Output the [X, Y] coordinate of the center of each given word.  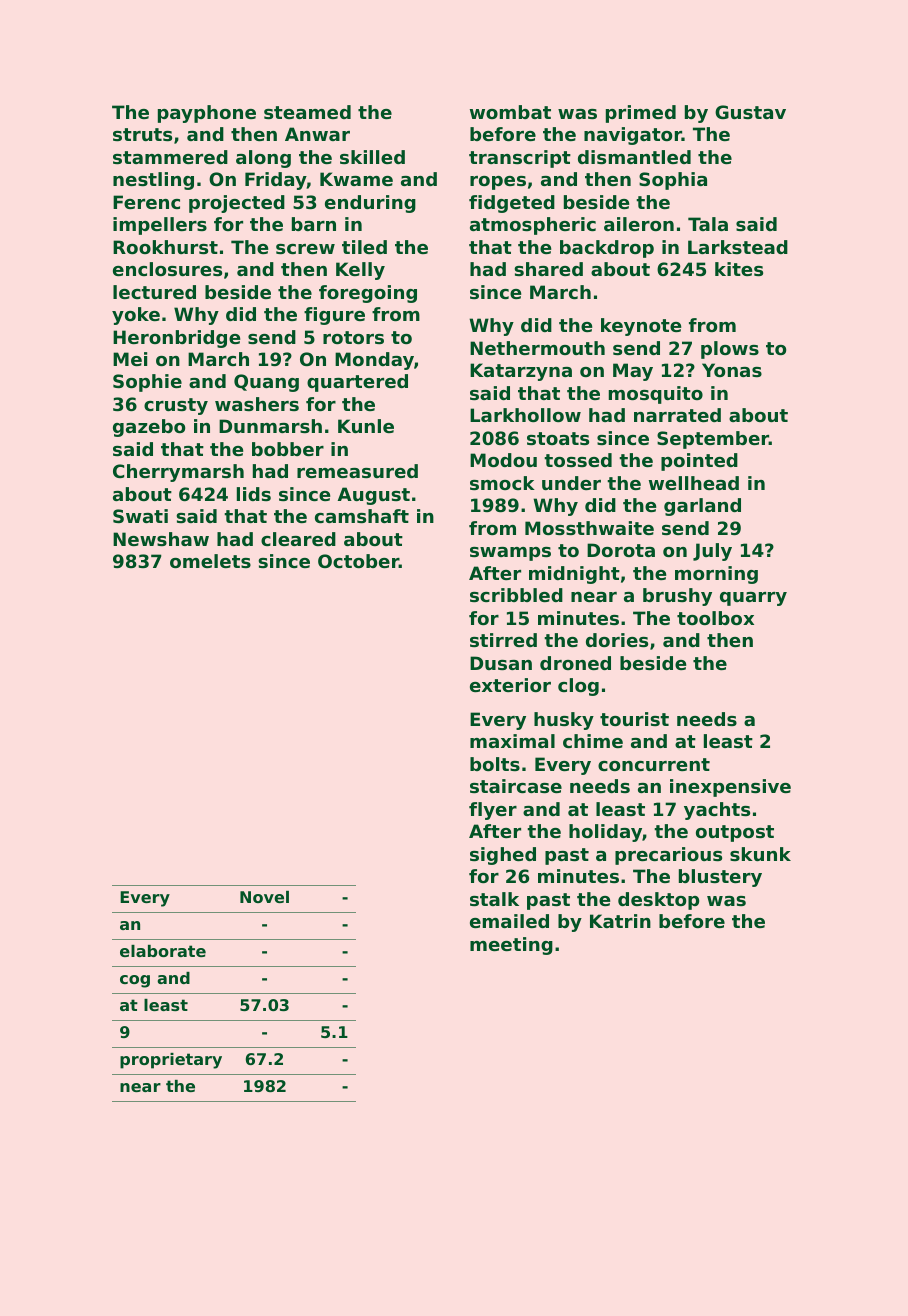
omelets [210, 561]
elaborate [163, 951]
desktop [658, 901]
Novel [264, 897]
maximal [512, 741]
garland [702, 507]
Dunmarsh [270, 426]
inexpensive [730, 788]
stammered [170, 157]
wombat [510, 112]
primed [641, 114]
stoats [558, 438]
